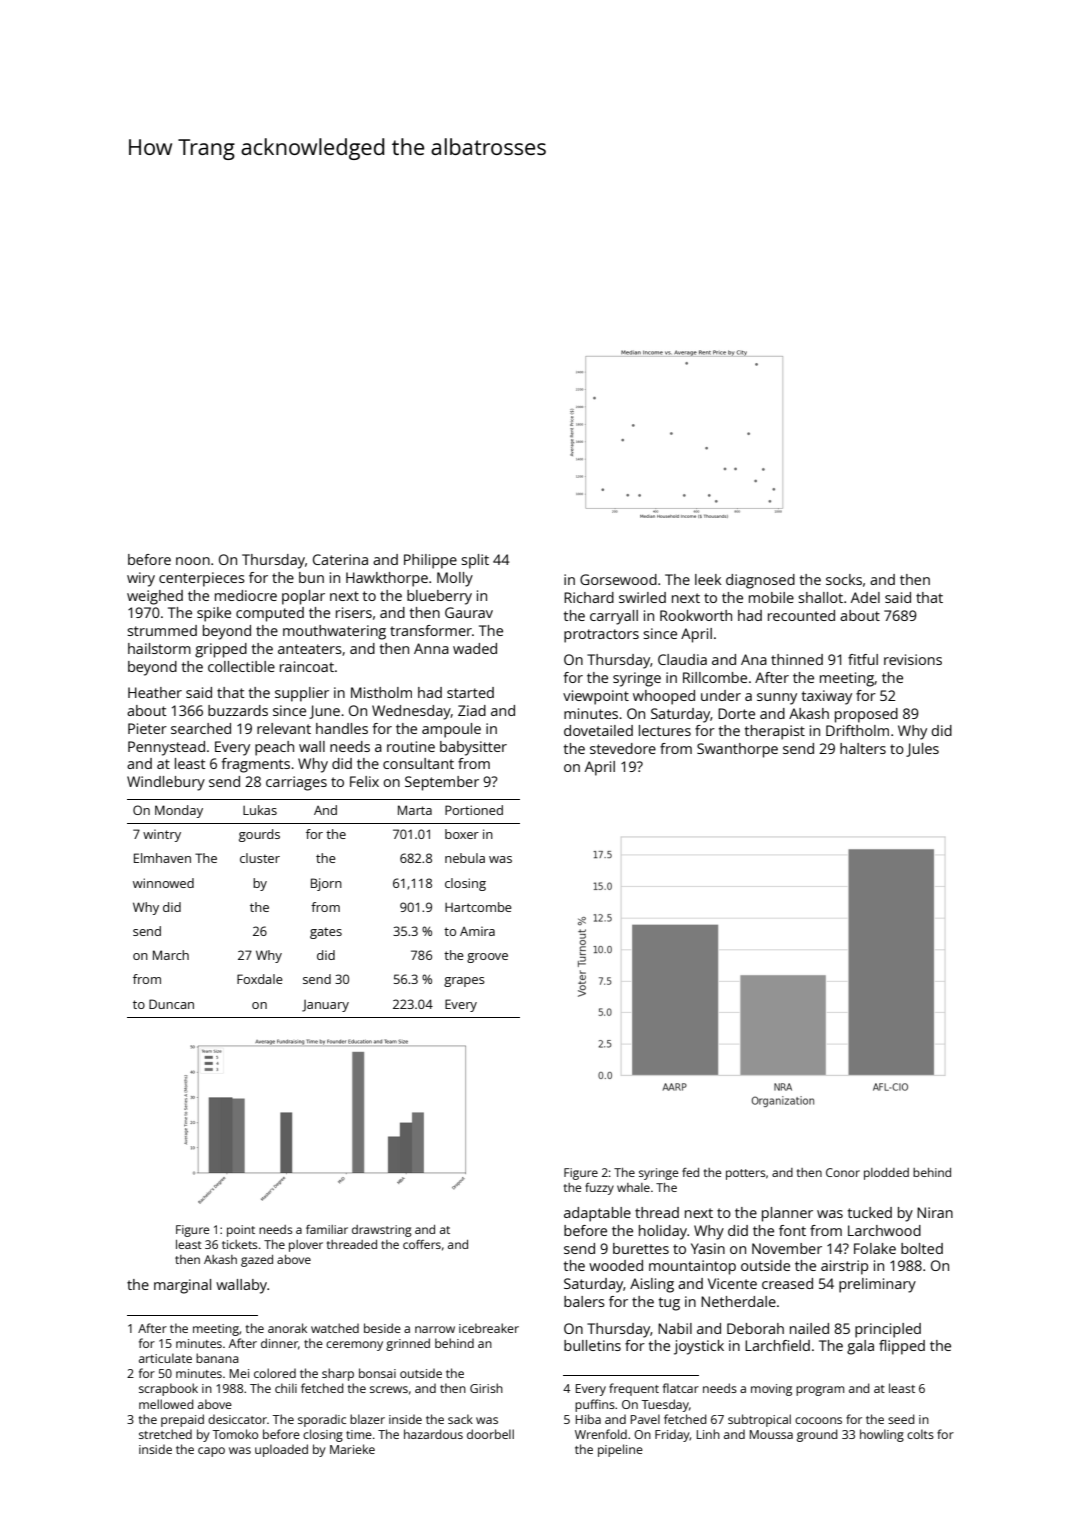 The image size is (1083, 1532). Describe the element at coordinates (817, 1435) in the screenshot. I see `ground` at that location.
